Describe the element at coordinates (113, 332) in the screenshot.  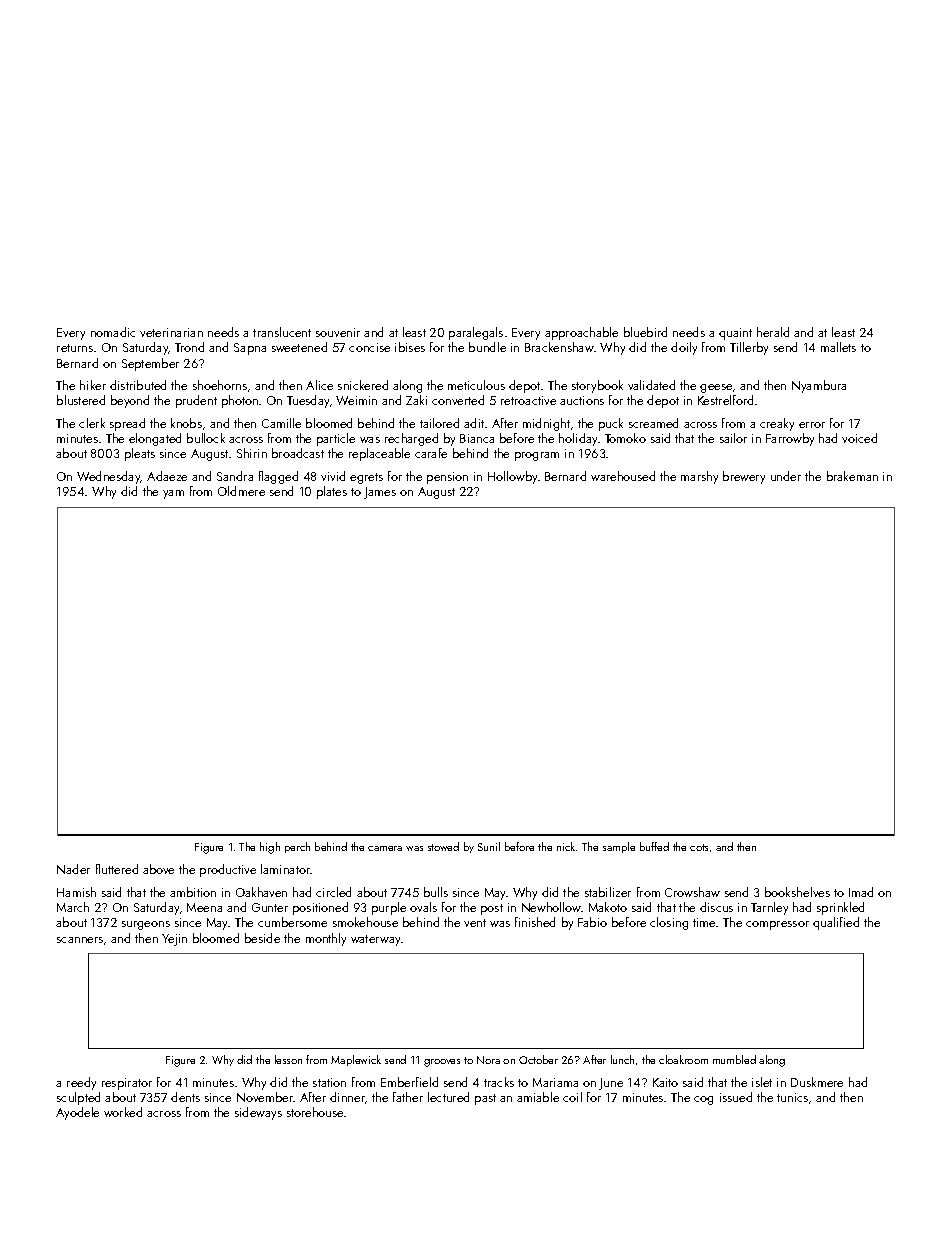
I see `nomadic` at that location.
